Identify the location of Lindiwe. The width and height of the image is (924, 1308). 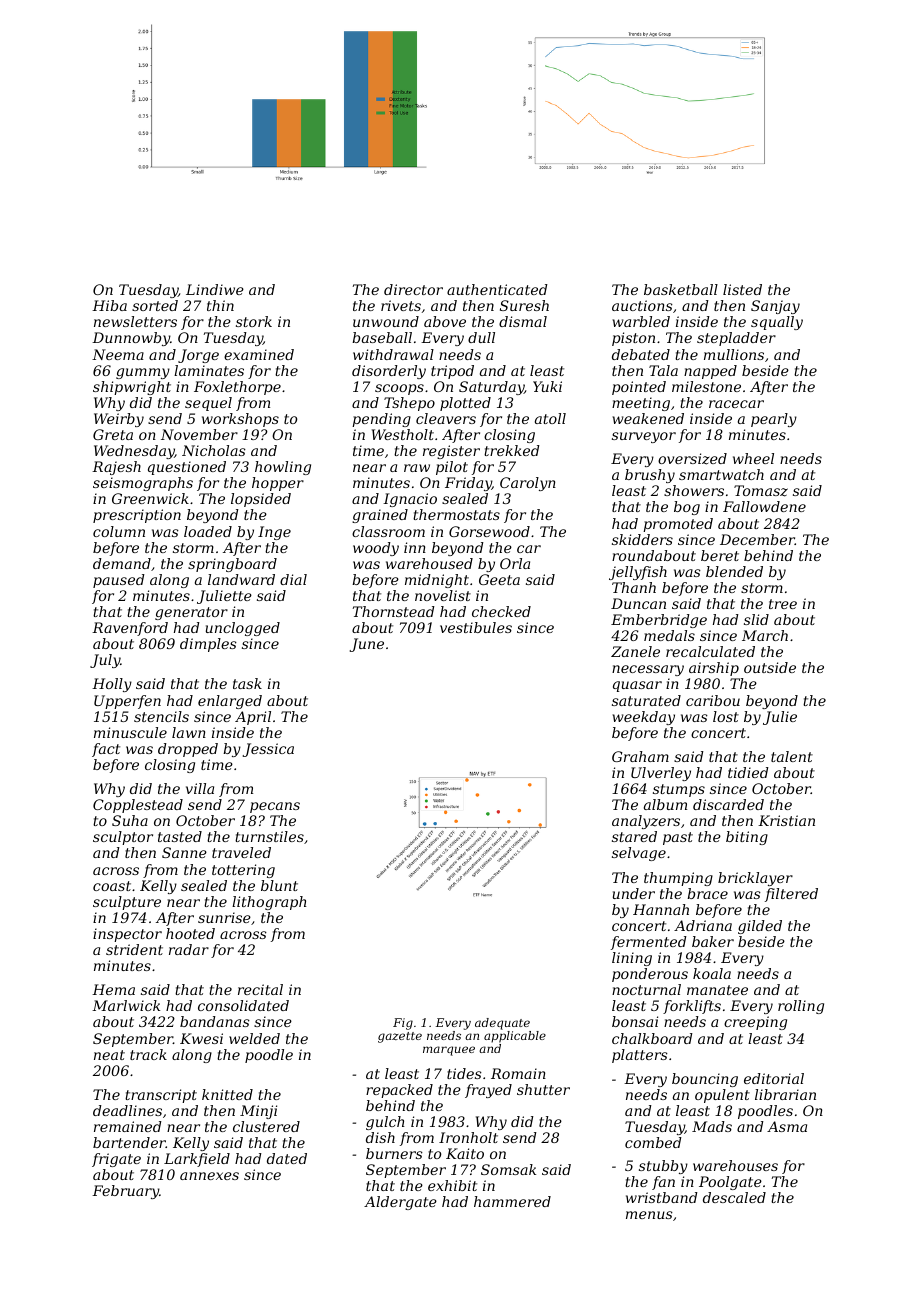
(215, 289).
